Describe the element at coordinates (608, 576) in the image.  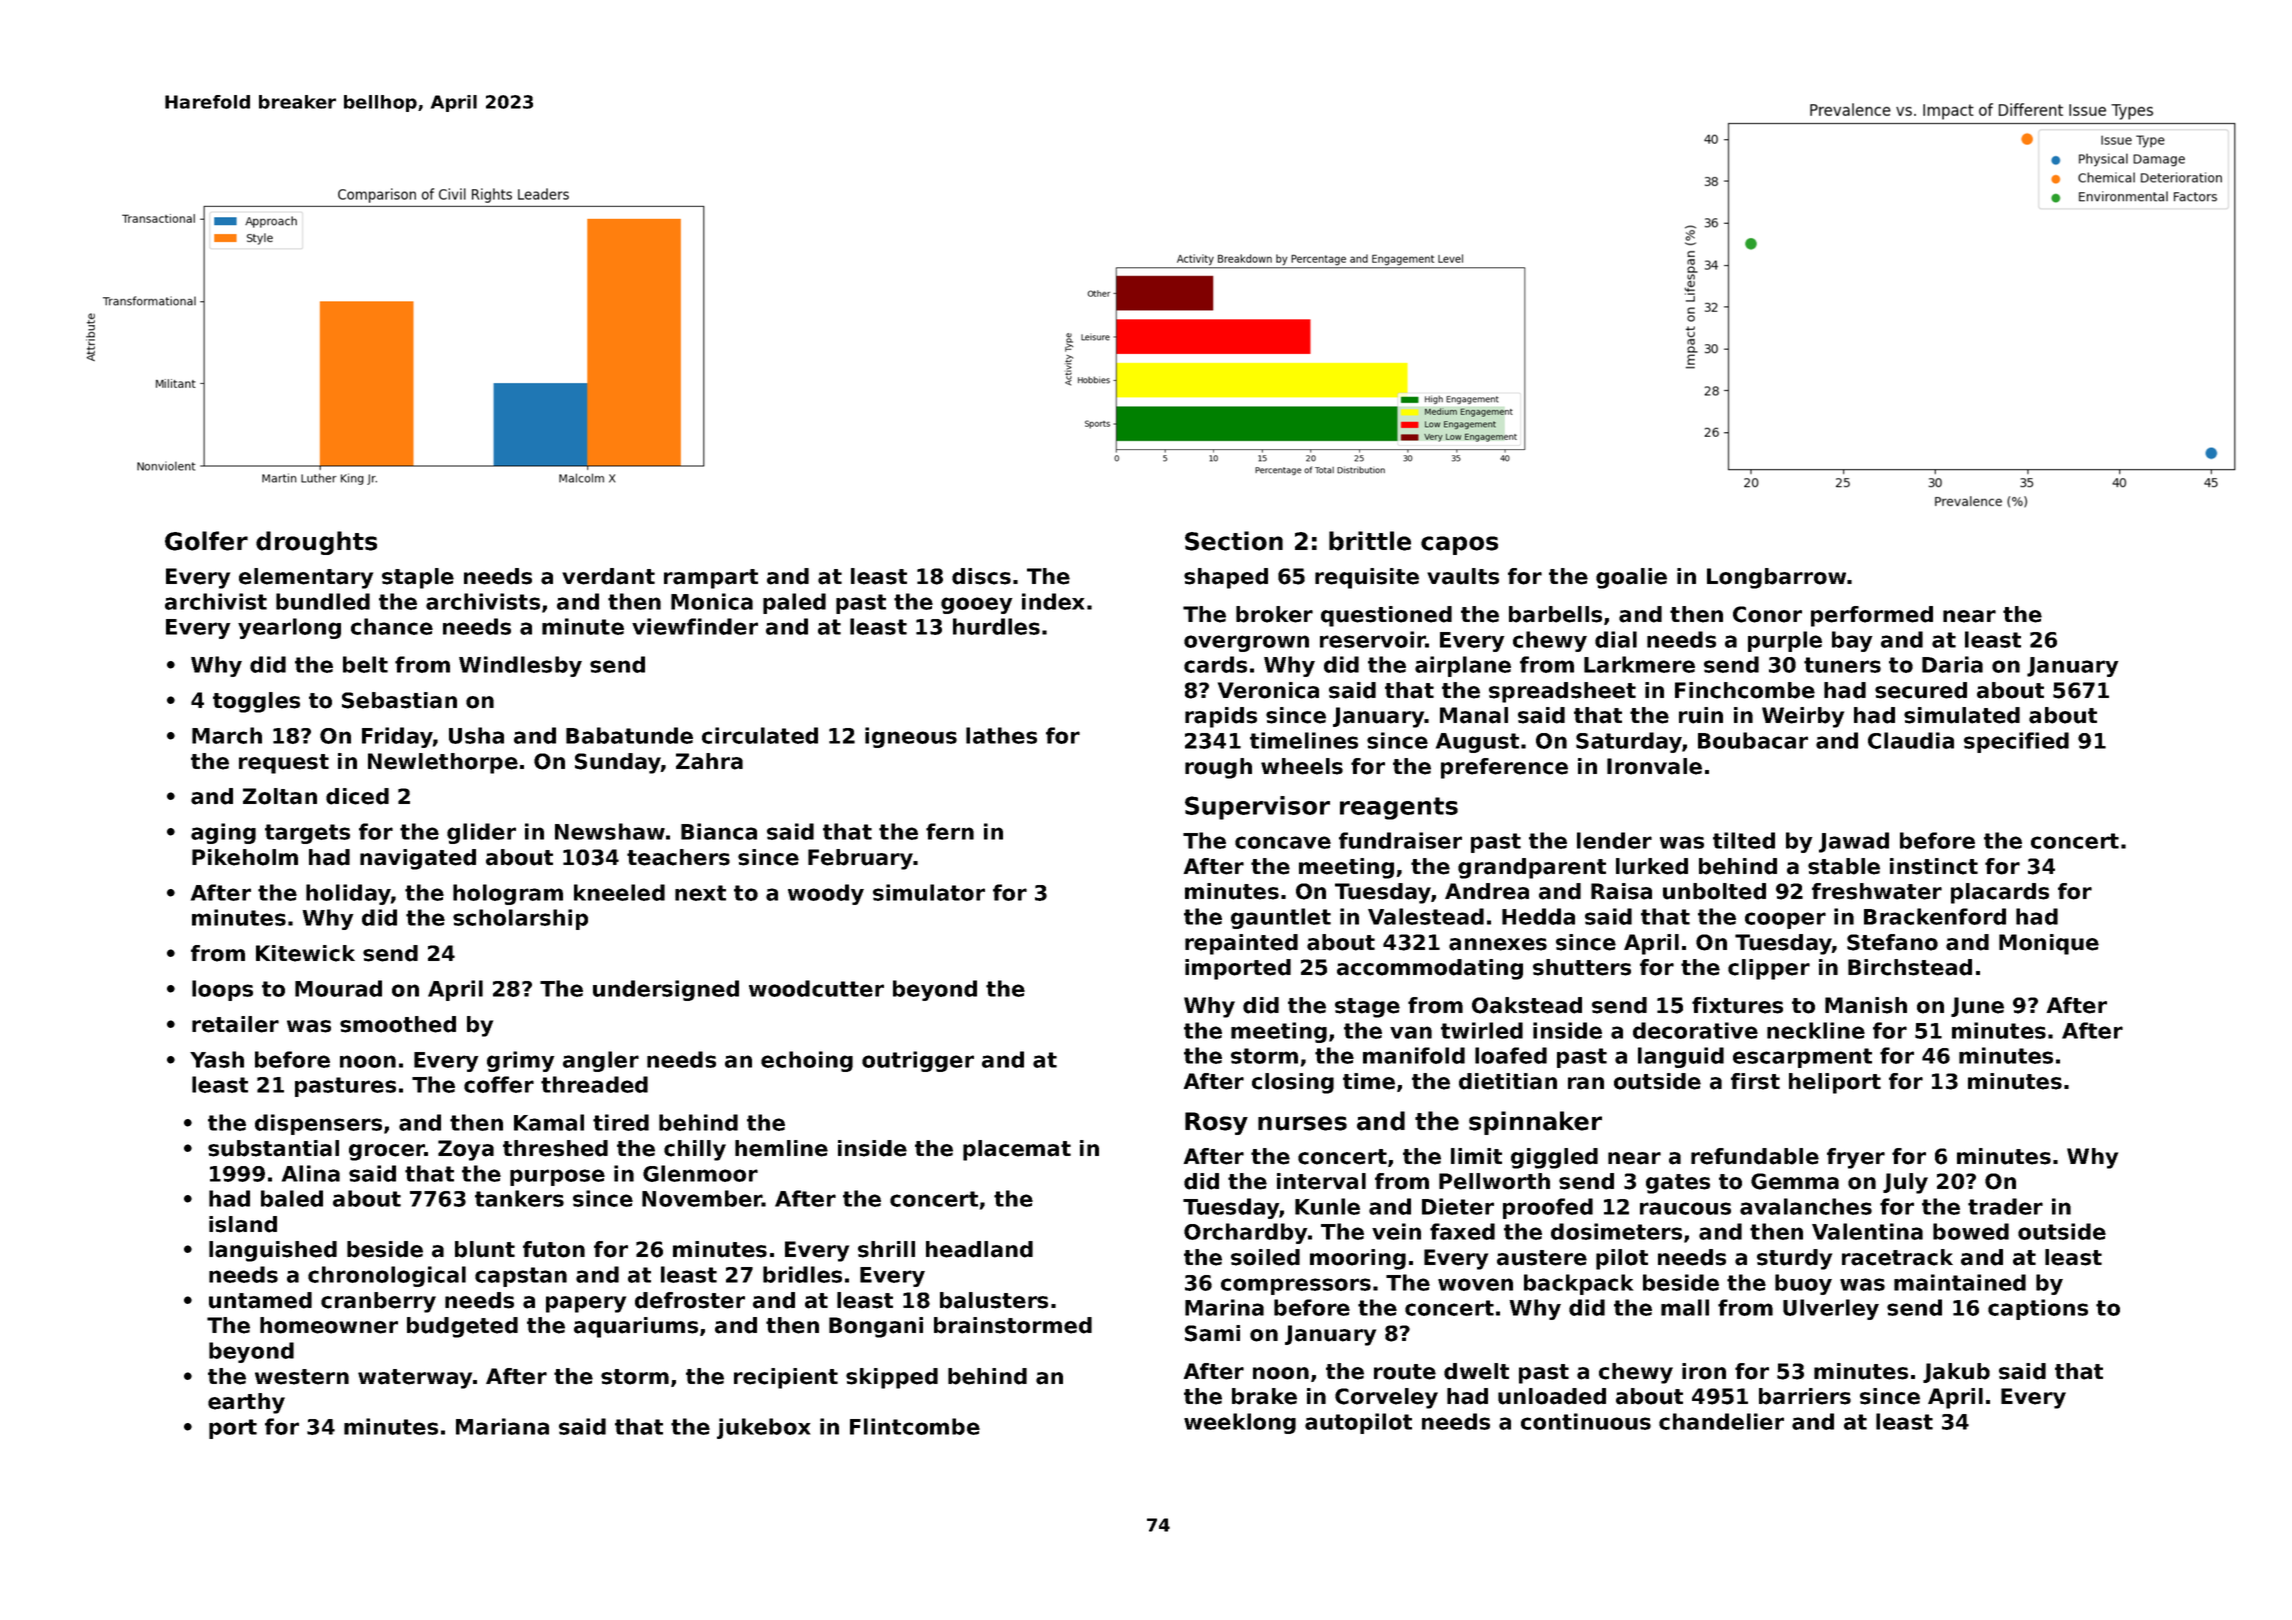
I see `verdant` at that location.
